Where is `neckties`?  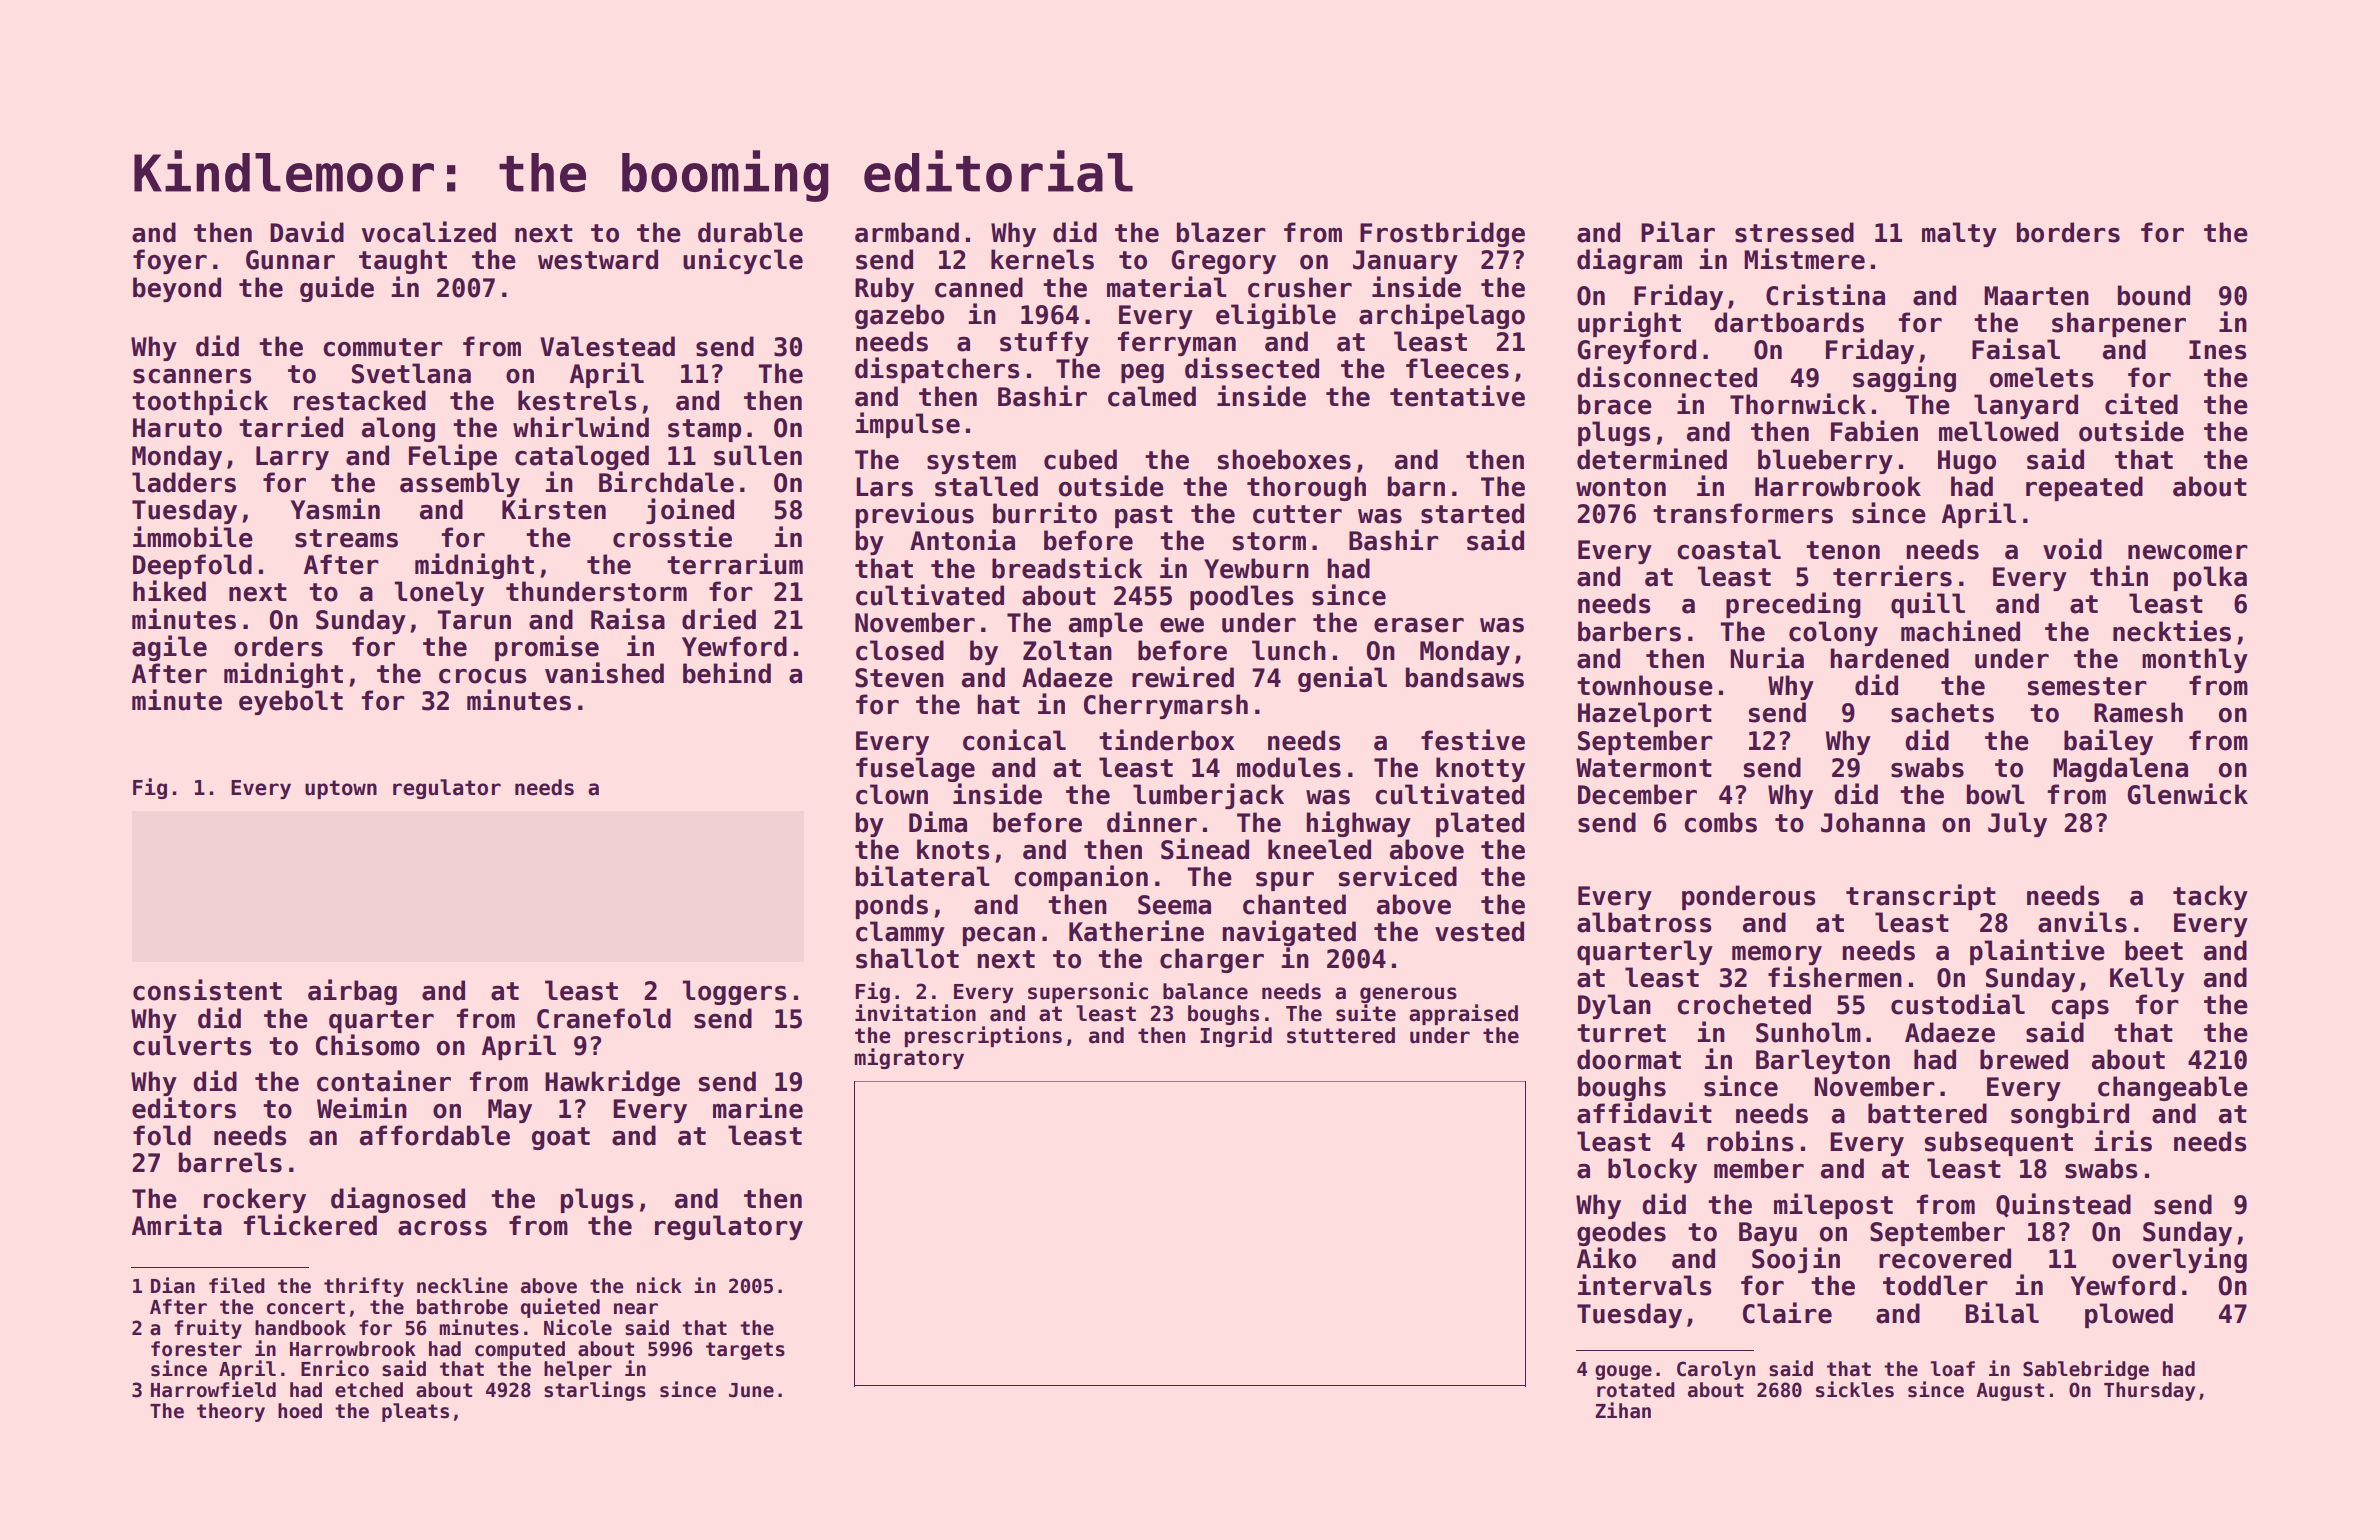 neckties is located at coordinates (2172, 631).
